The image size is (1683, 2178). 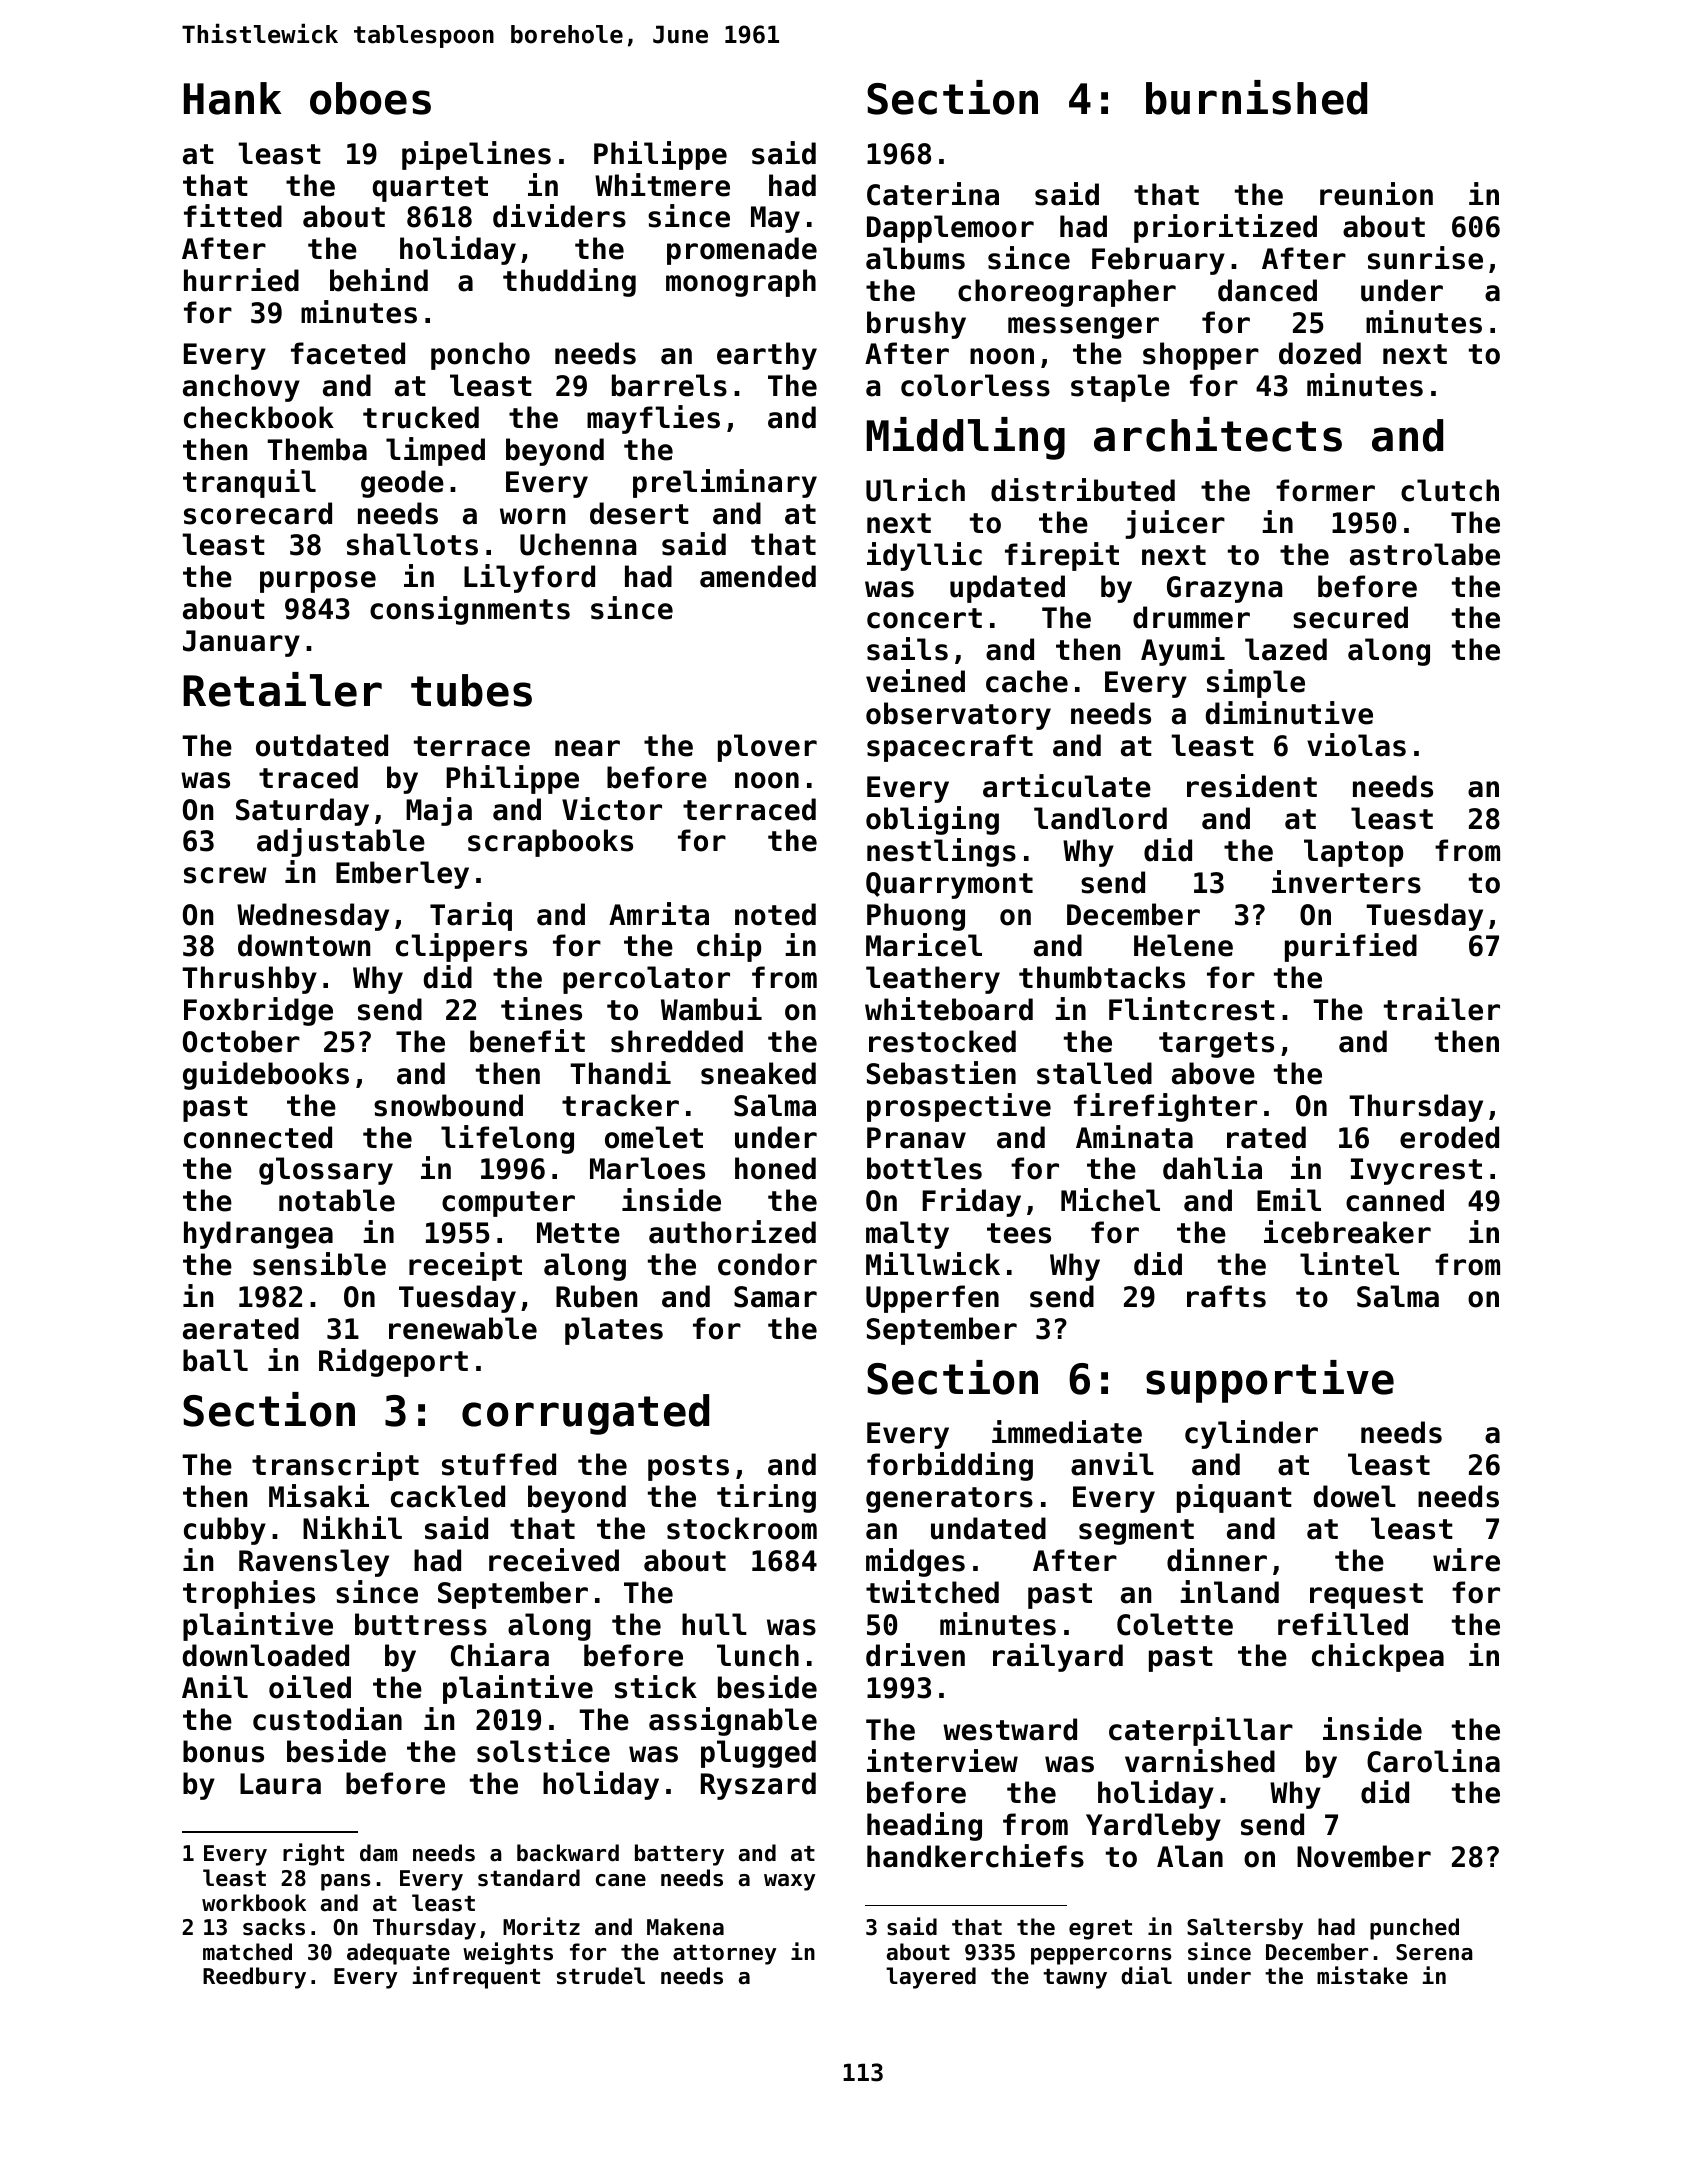 What do you see at coordinates (1378, 1657) in the screenshot?
I see `chickpea` at bounding box center [1378, 1657].
